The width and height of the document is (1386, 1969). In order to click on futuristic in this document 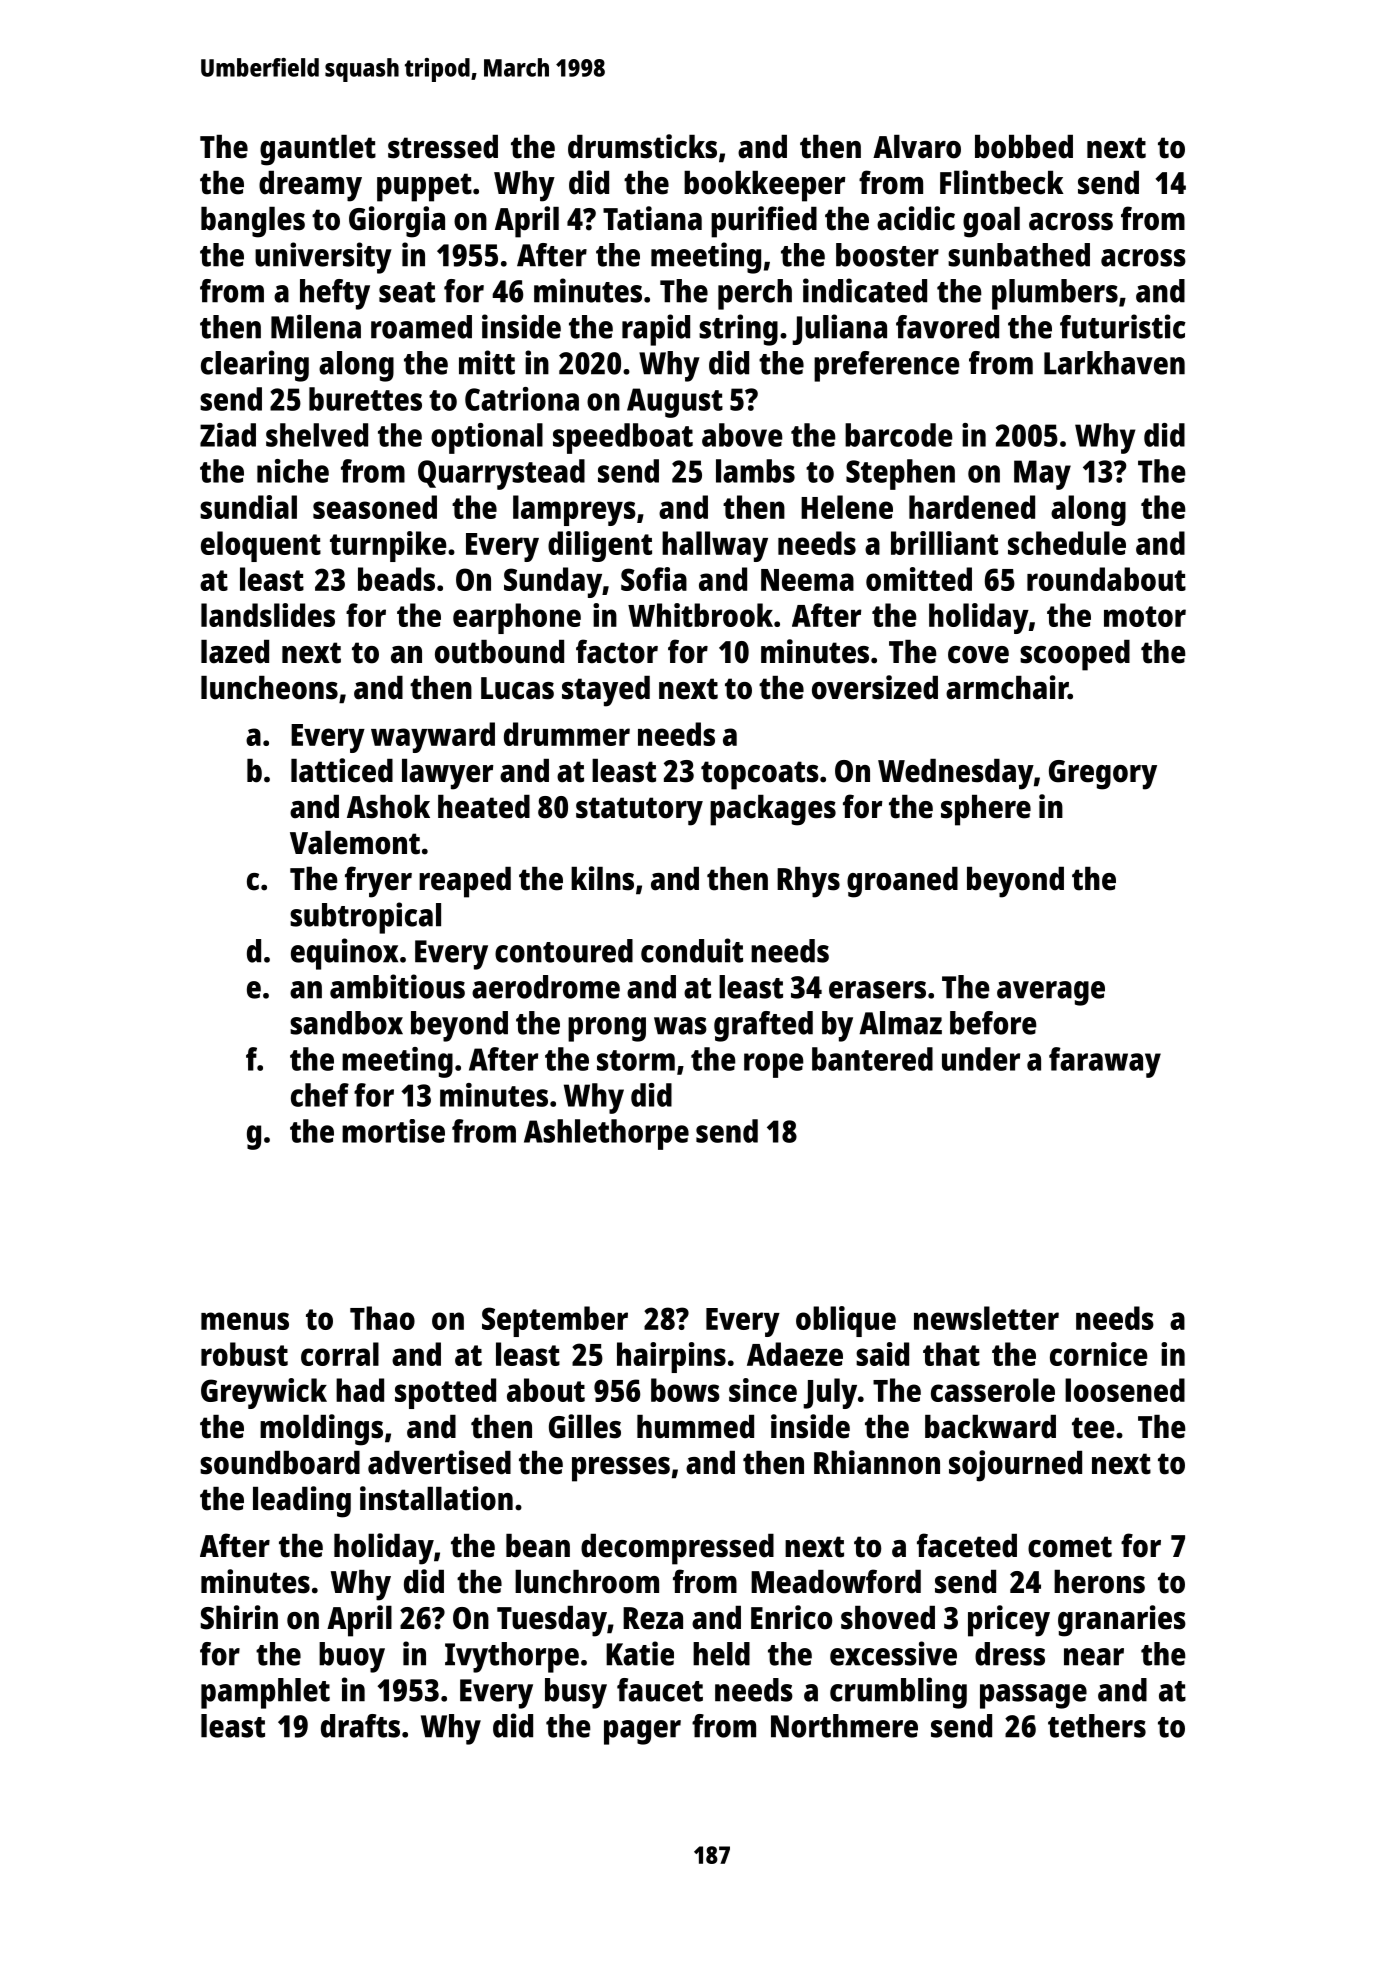, I will do `click(1123, 326)`.
